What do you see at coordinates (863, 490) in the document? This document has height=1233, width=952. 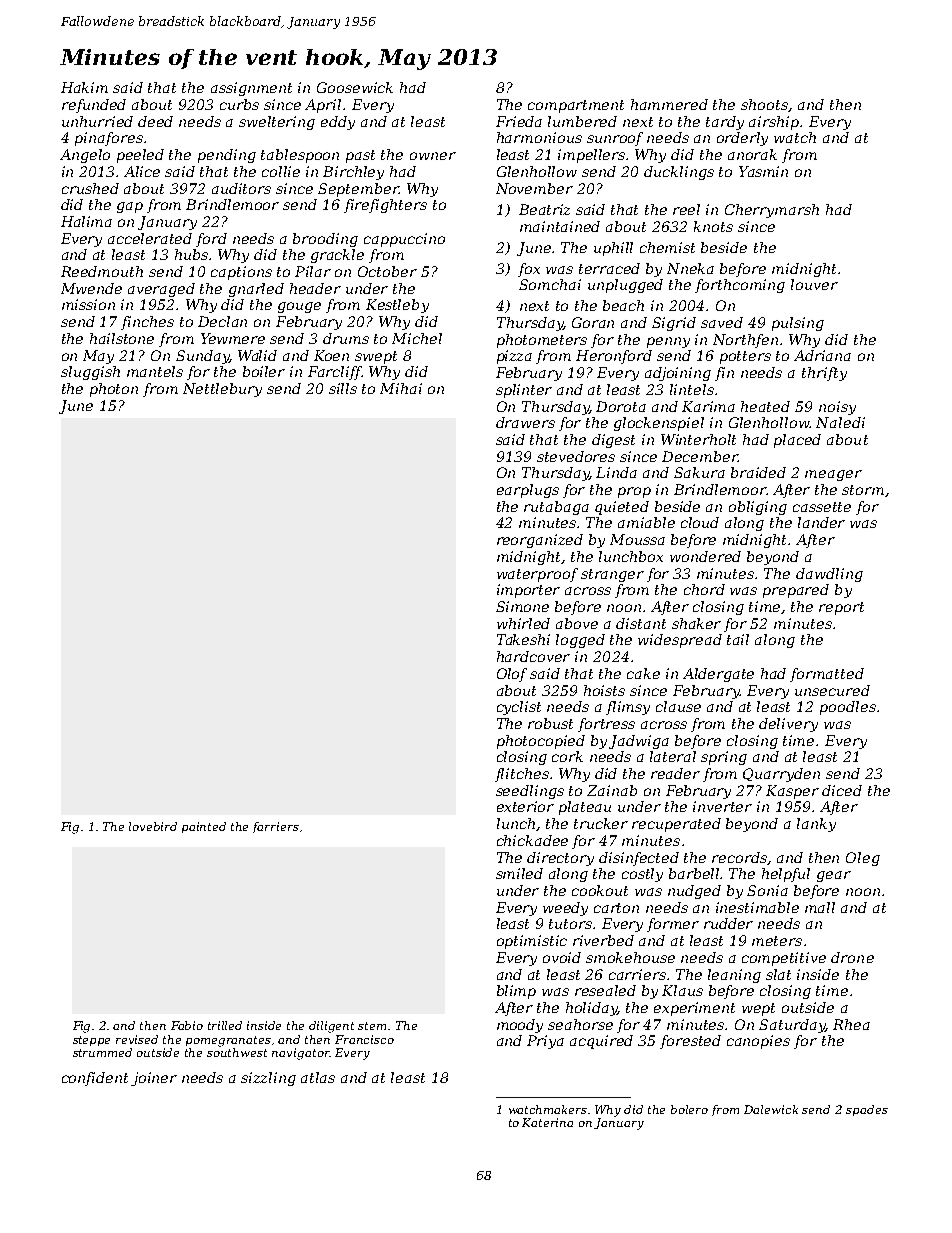 I see `storm` at bounding box center [863, 490].
